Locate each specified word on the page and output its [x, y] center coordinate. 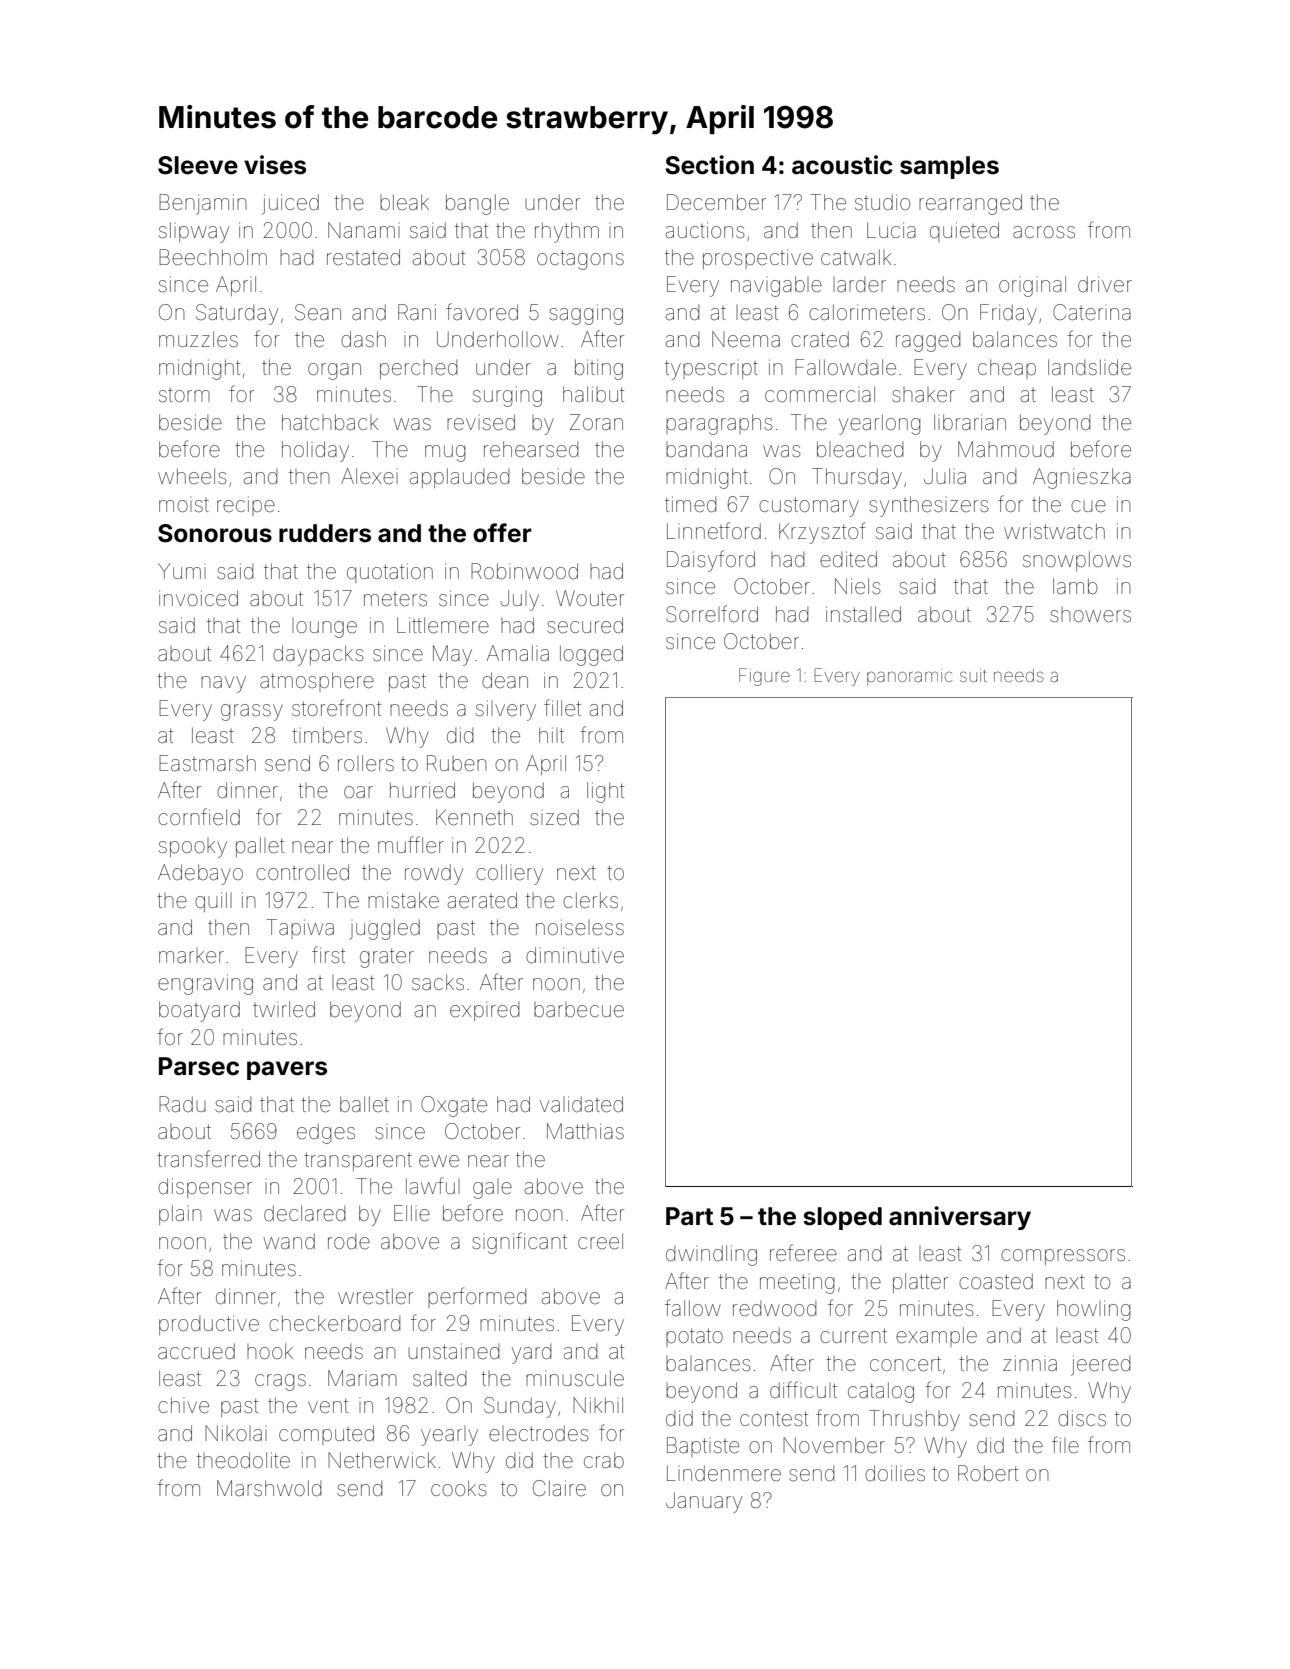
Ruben [457, 763]
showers [1090, 614]
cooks [459, 1488]
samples [949, 167]
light [605, 792]
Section [709, 165]
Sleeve [198, 165]
